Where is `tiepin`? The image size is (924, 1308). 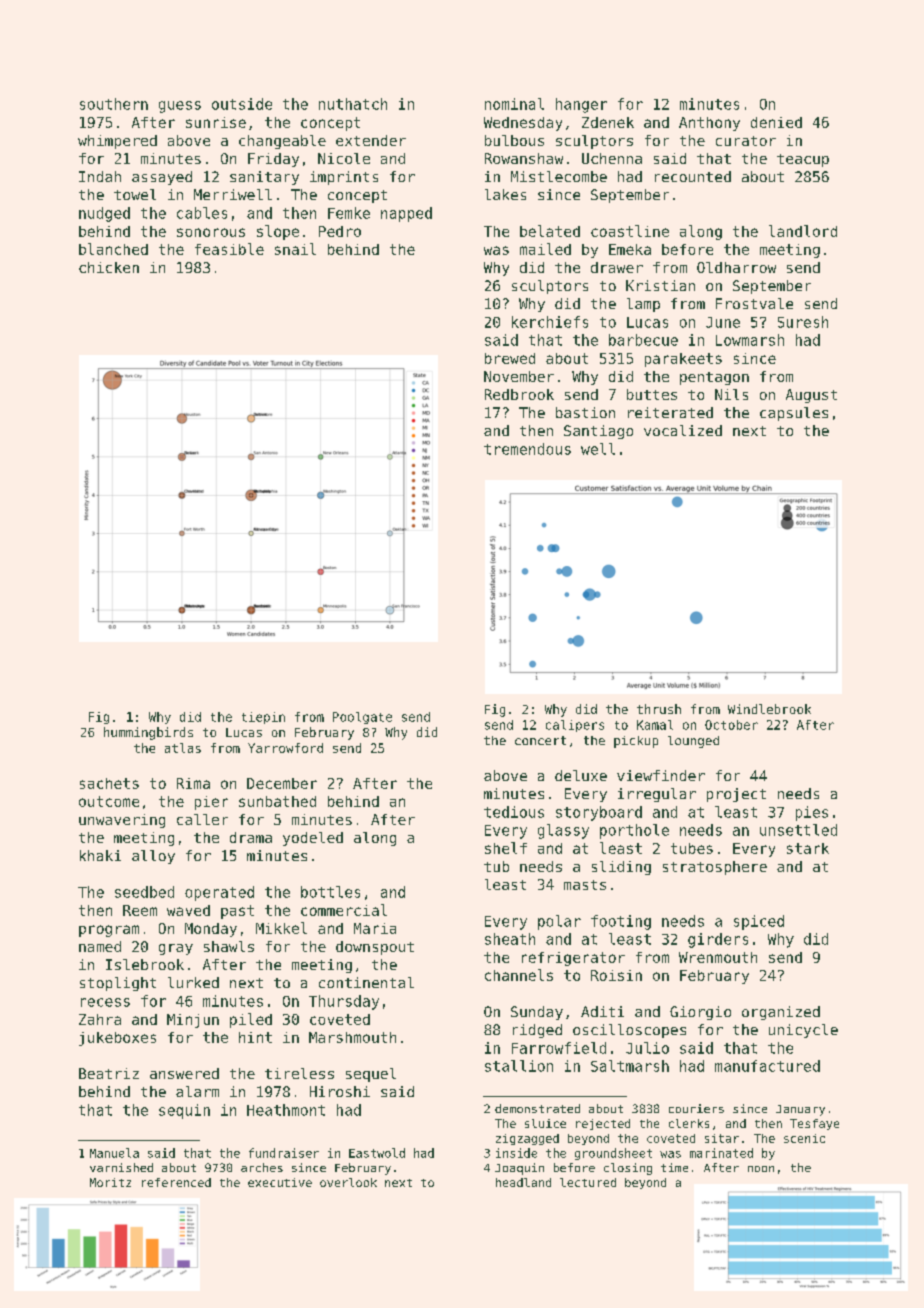 tiepin is located at coordinates (263, 718).
